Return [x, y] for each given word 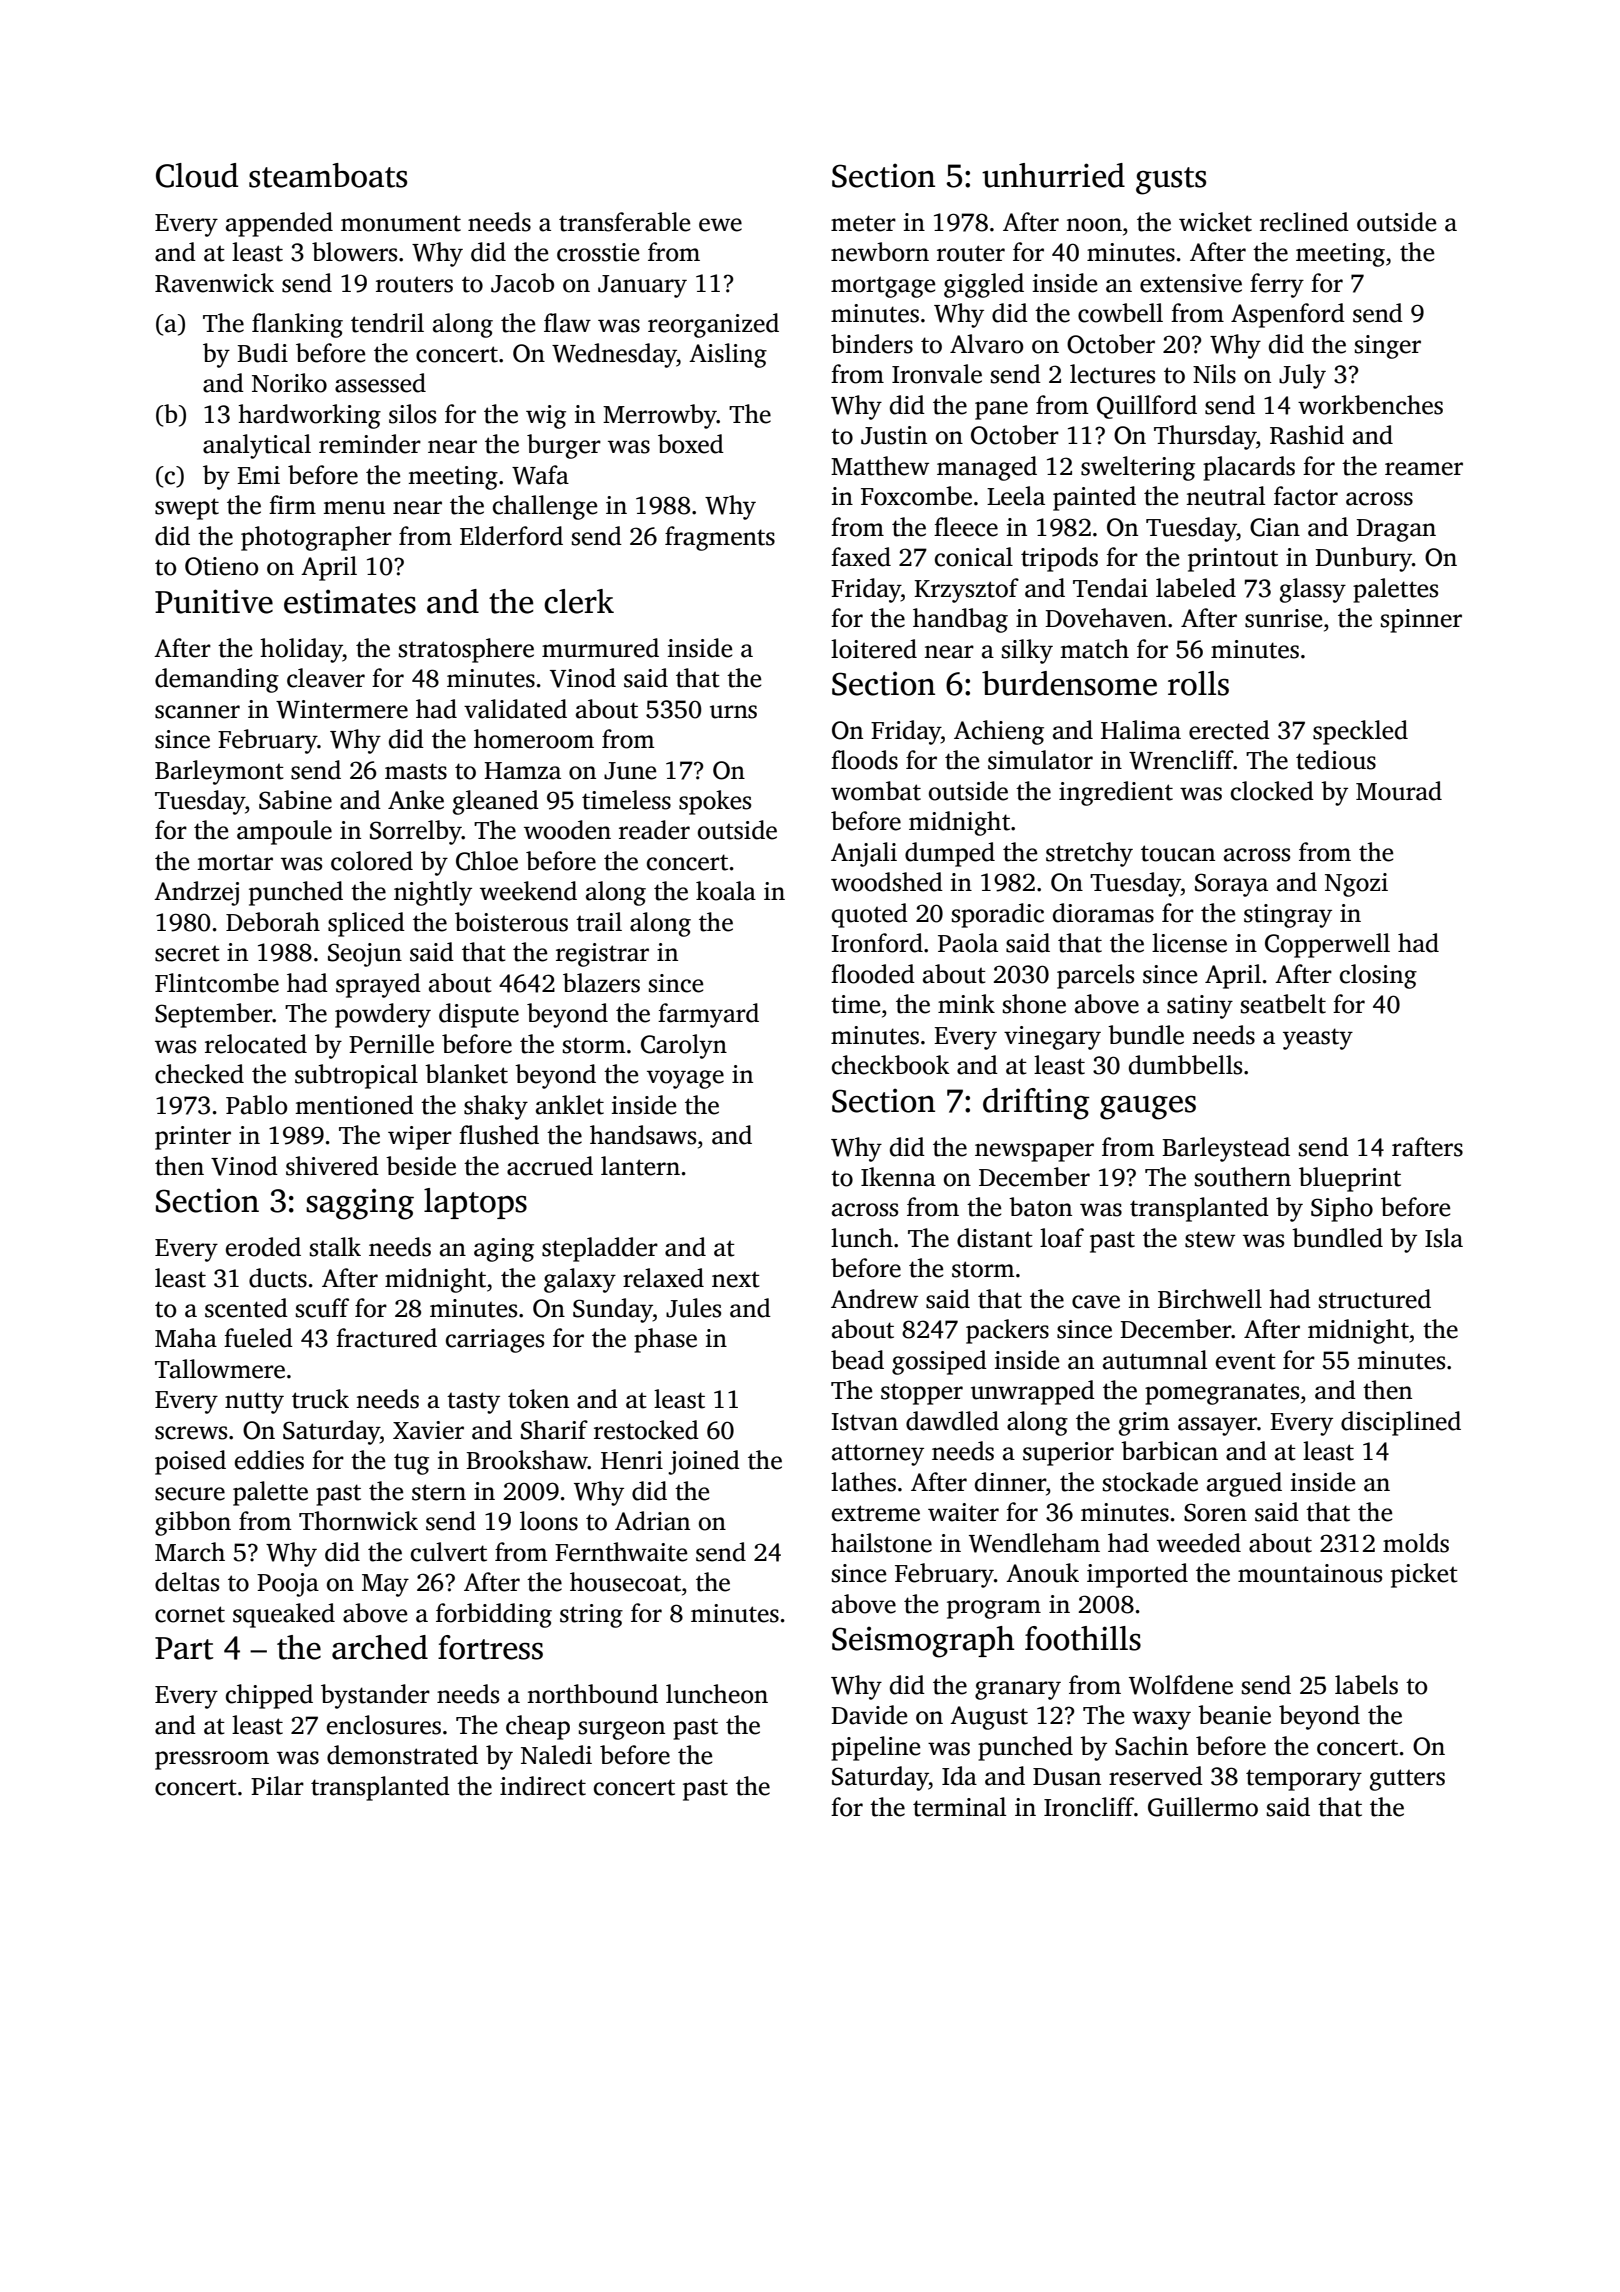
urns [733, 712]
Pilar [277, 1786]
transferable [624, 222]
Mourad [1399, 791]
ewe [720, 225]
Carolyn [684, 1046]
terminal [959, 1807]
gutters [1407, 1780]
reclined [1304, 222]
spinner [1421, 621]
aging [504, 1250]
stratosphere [466, 650]
